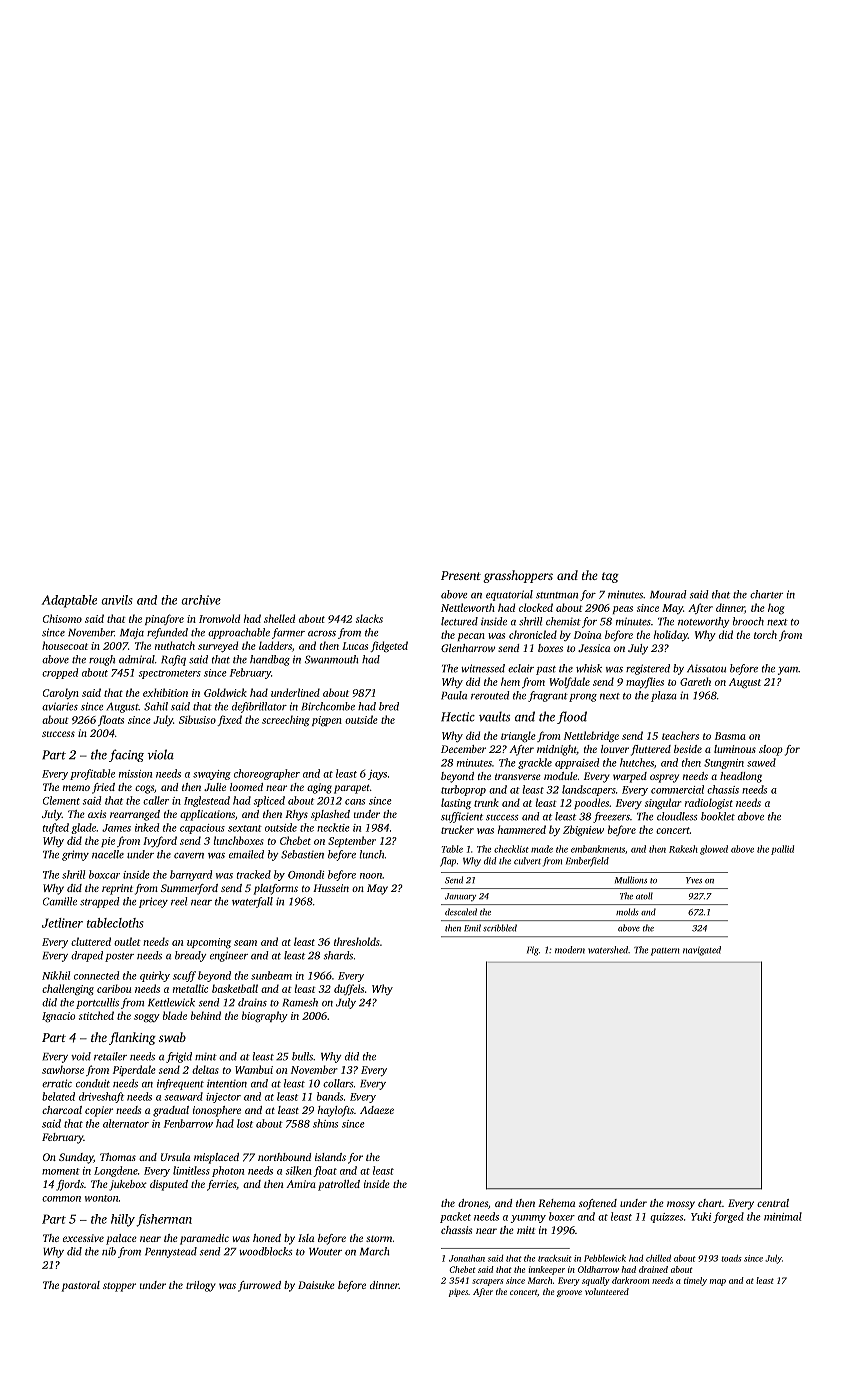 The image size is (849, 1400). Describe the element at coordinates (62, 1110) in the screenshot. I see `charcoal` at that location.
